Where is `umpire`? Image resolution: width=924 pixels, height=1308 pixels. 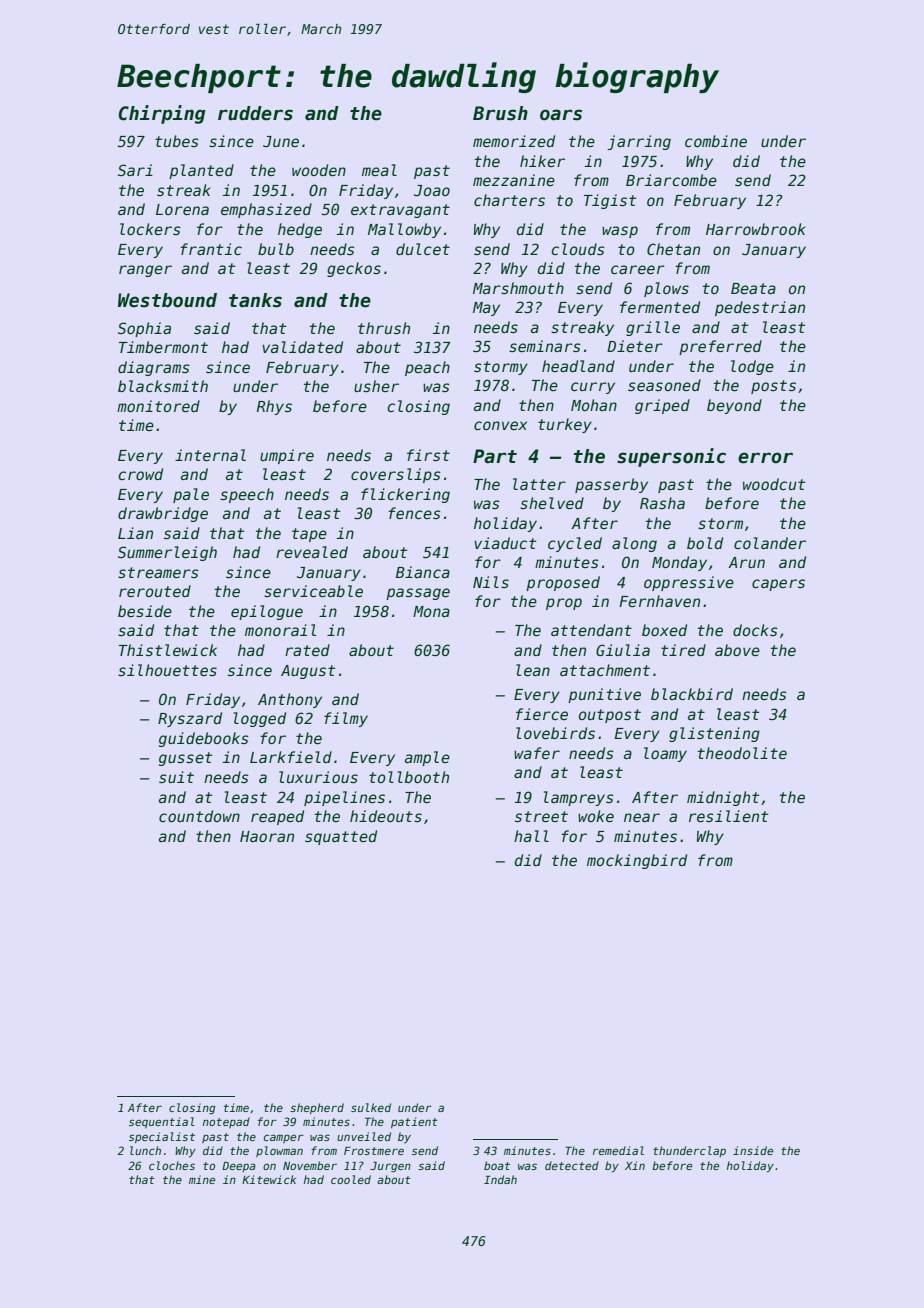 umpire is located at coordinates (287, 456).
